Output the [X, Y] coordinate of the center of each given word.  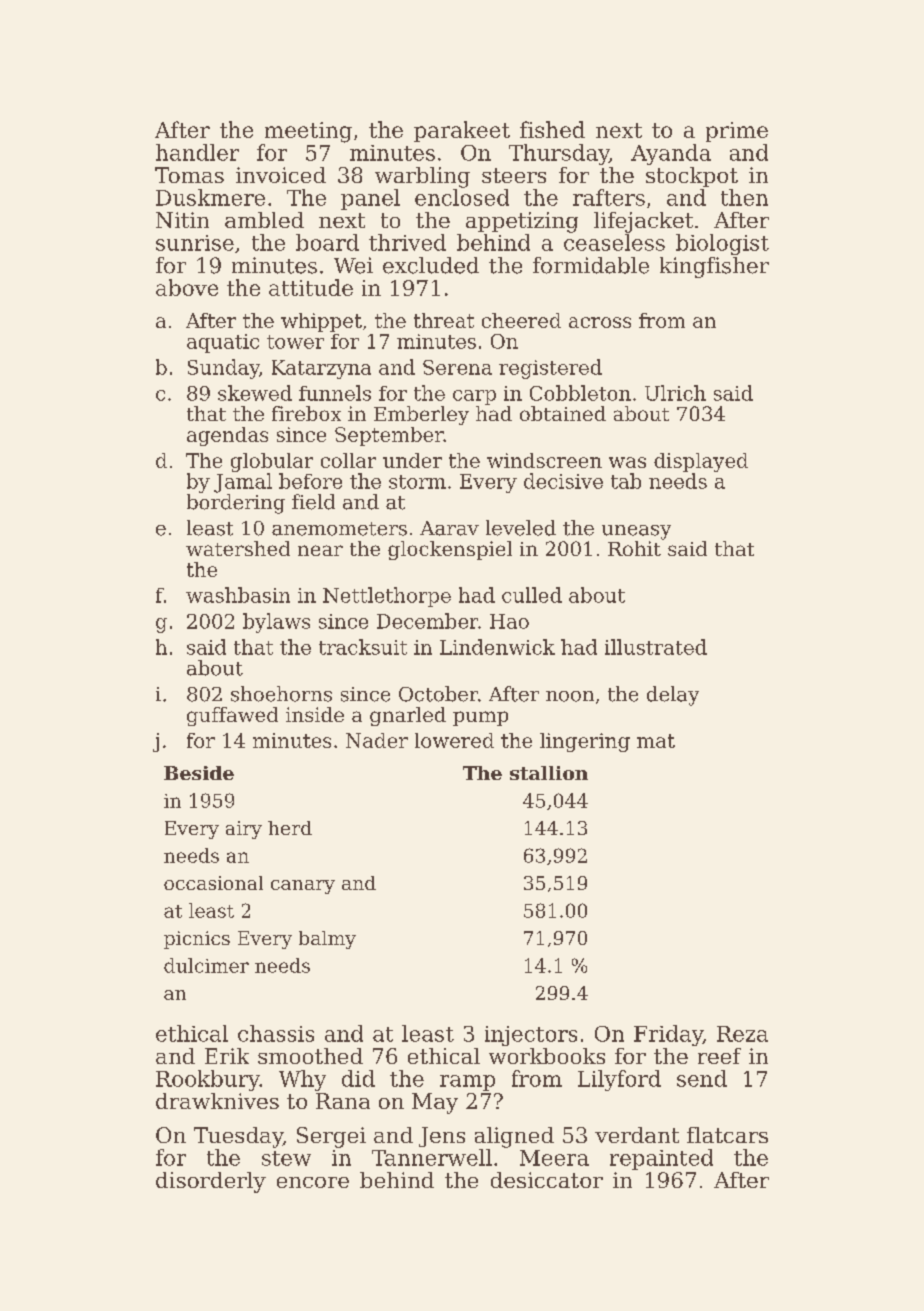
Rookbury [208, 1080]
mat [656, 741]
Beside [199, 773]
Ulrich [675, 393]
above [187, 287]
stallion [549, 773]
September [389, 436]
